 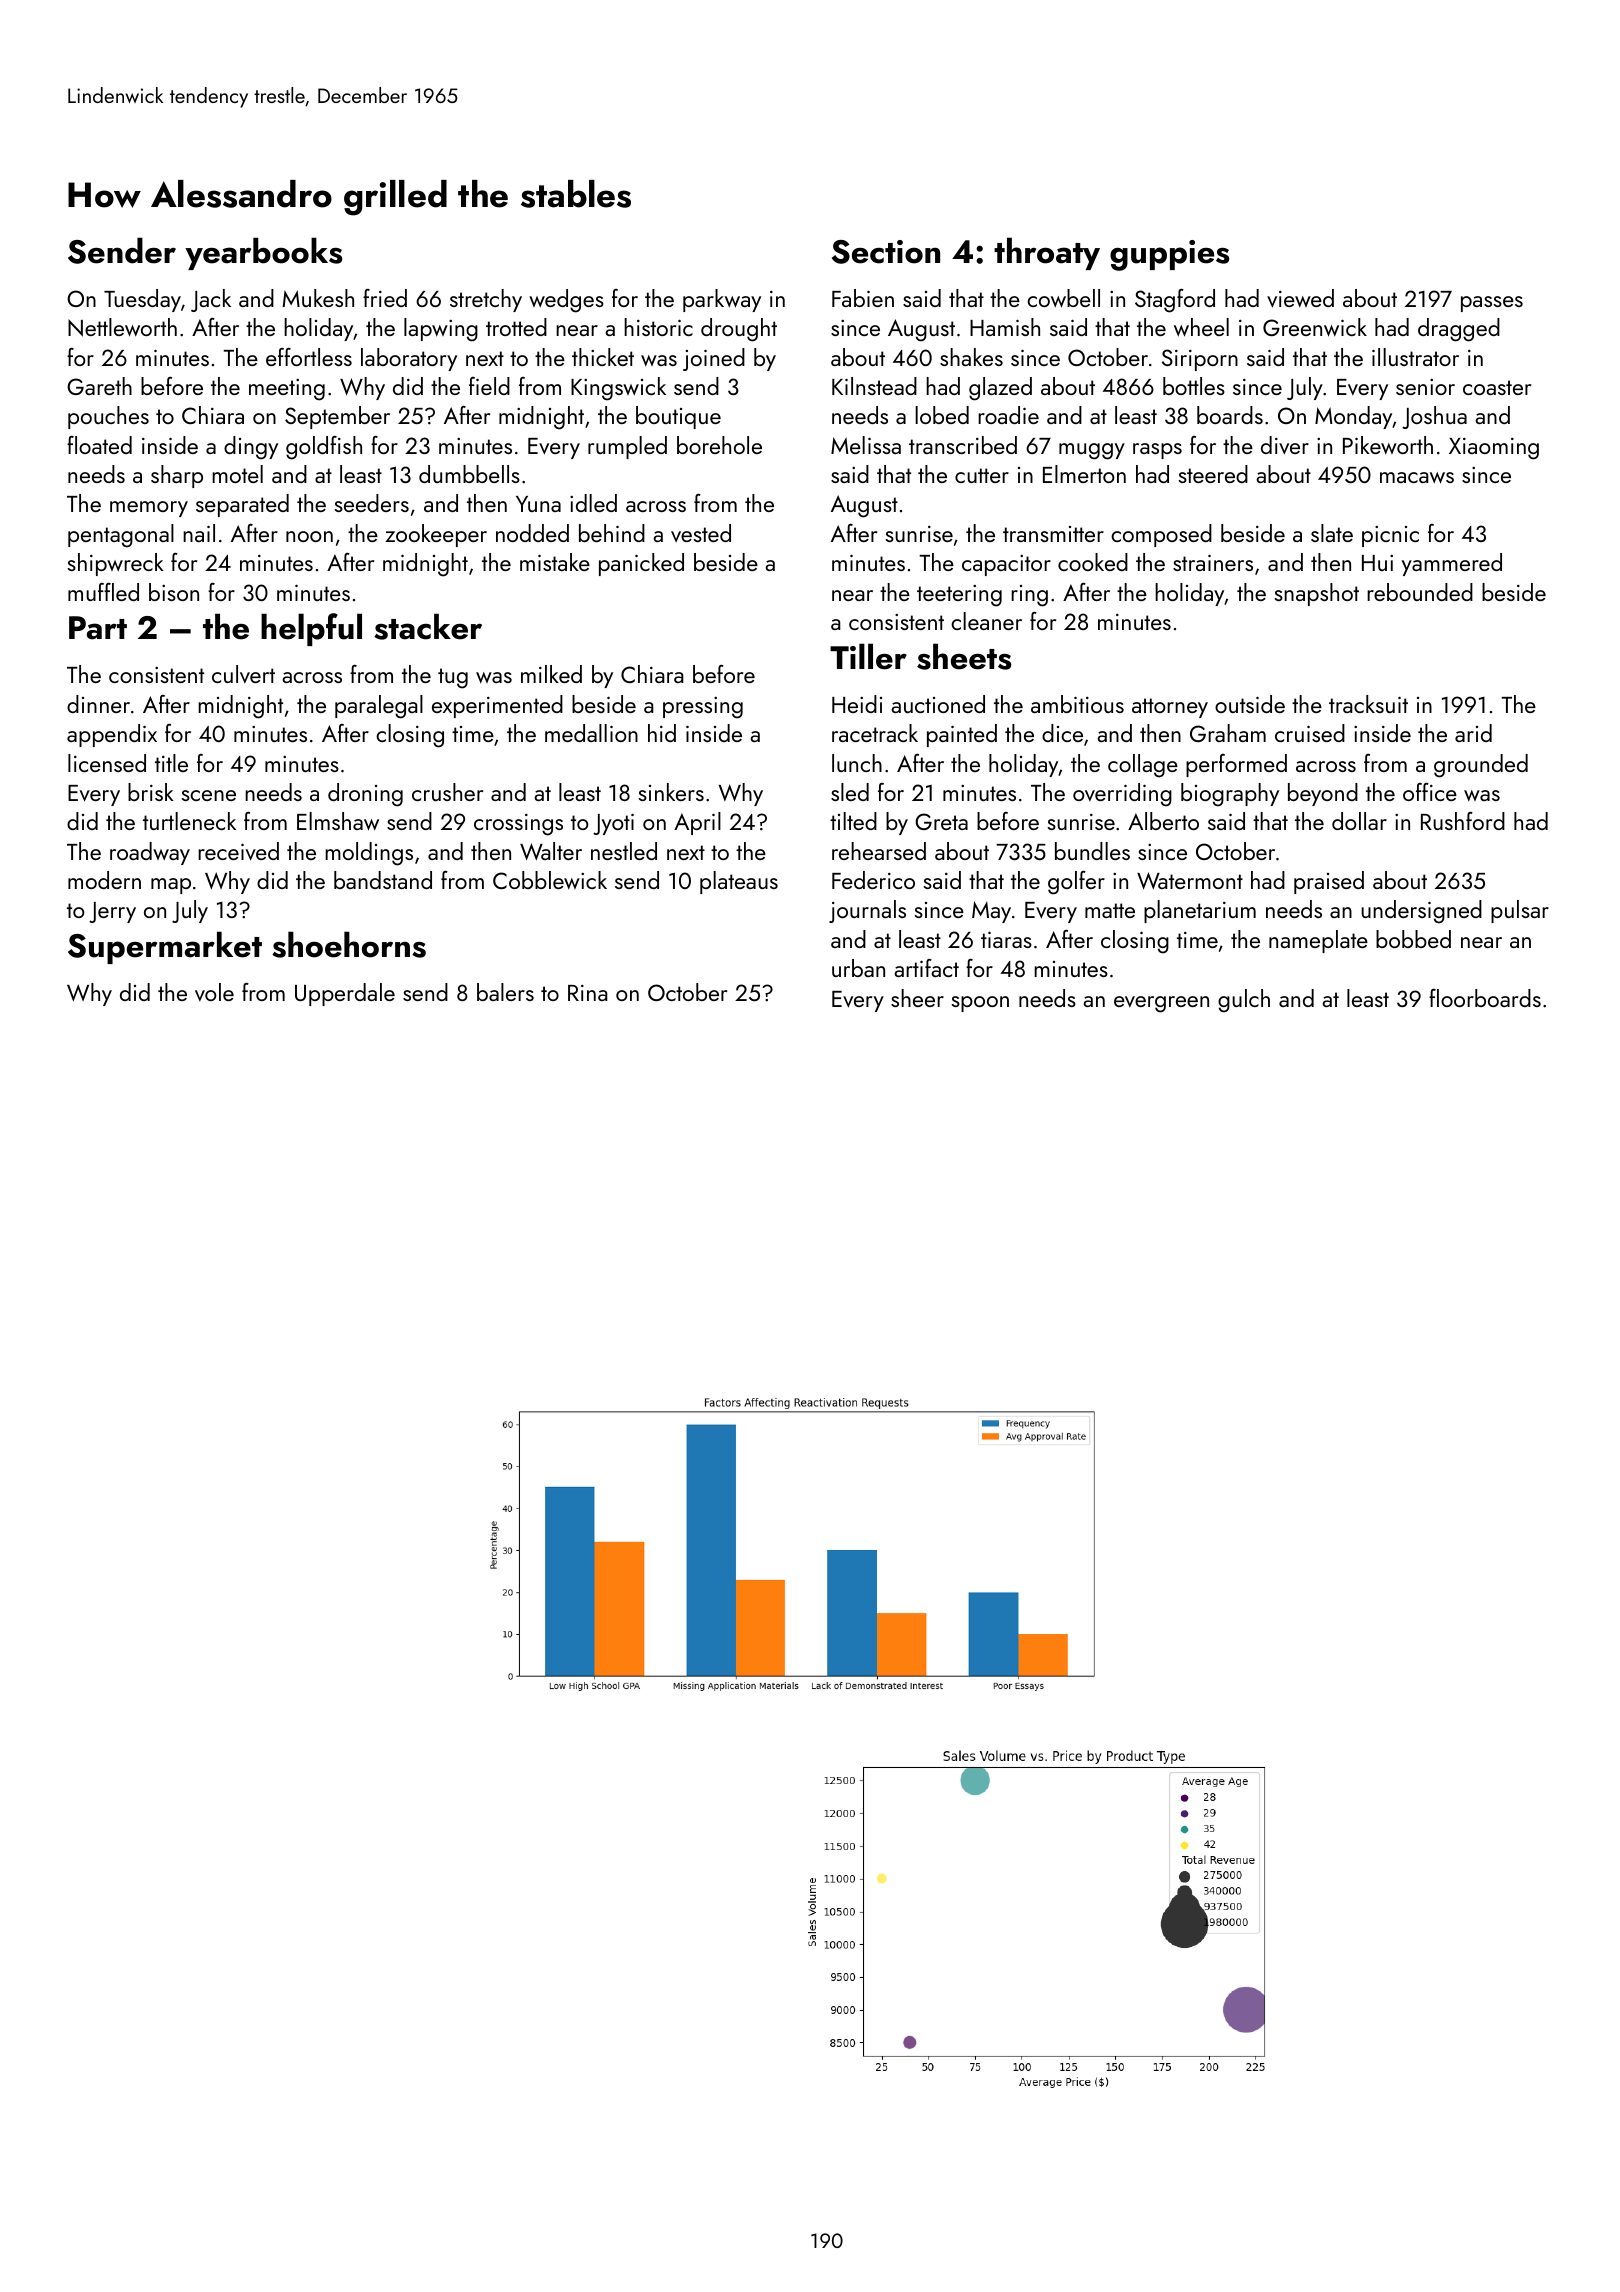 I want to click on Heidi, so click(x=857, y=704).
